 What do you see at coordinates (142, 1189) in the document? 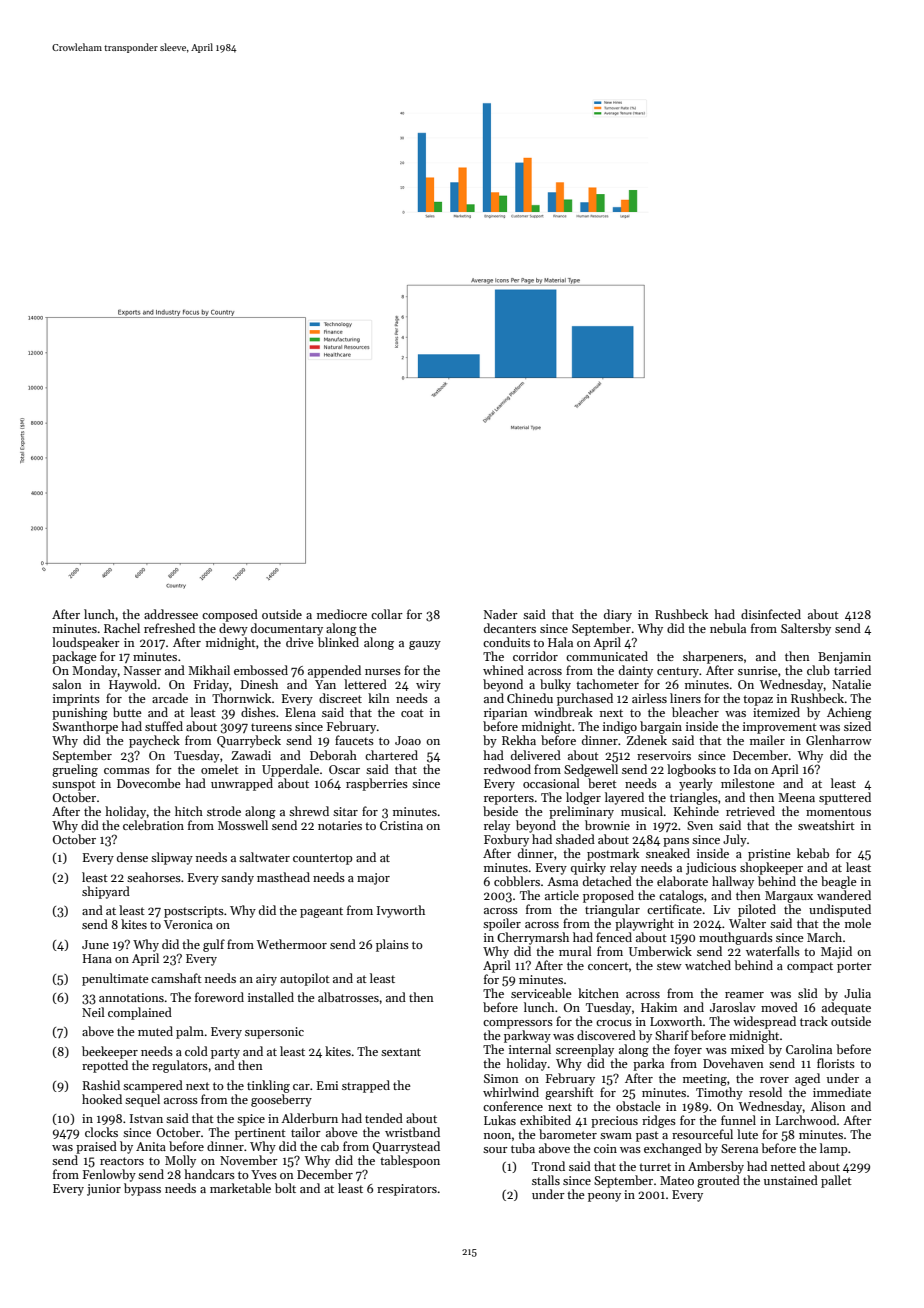
I see `bypass` at bounding box center [142, 1189].
